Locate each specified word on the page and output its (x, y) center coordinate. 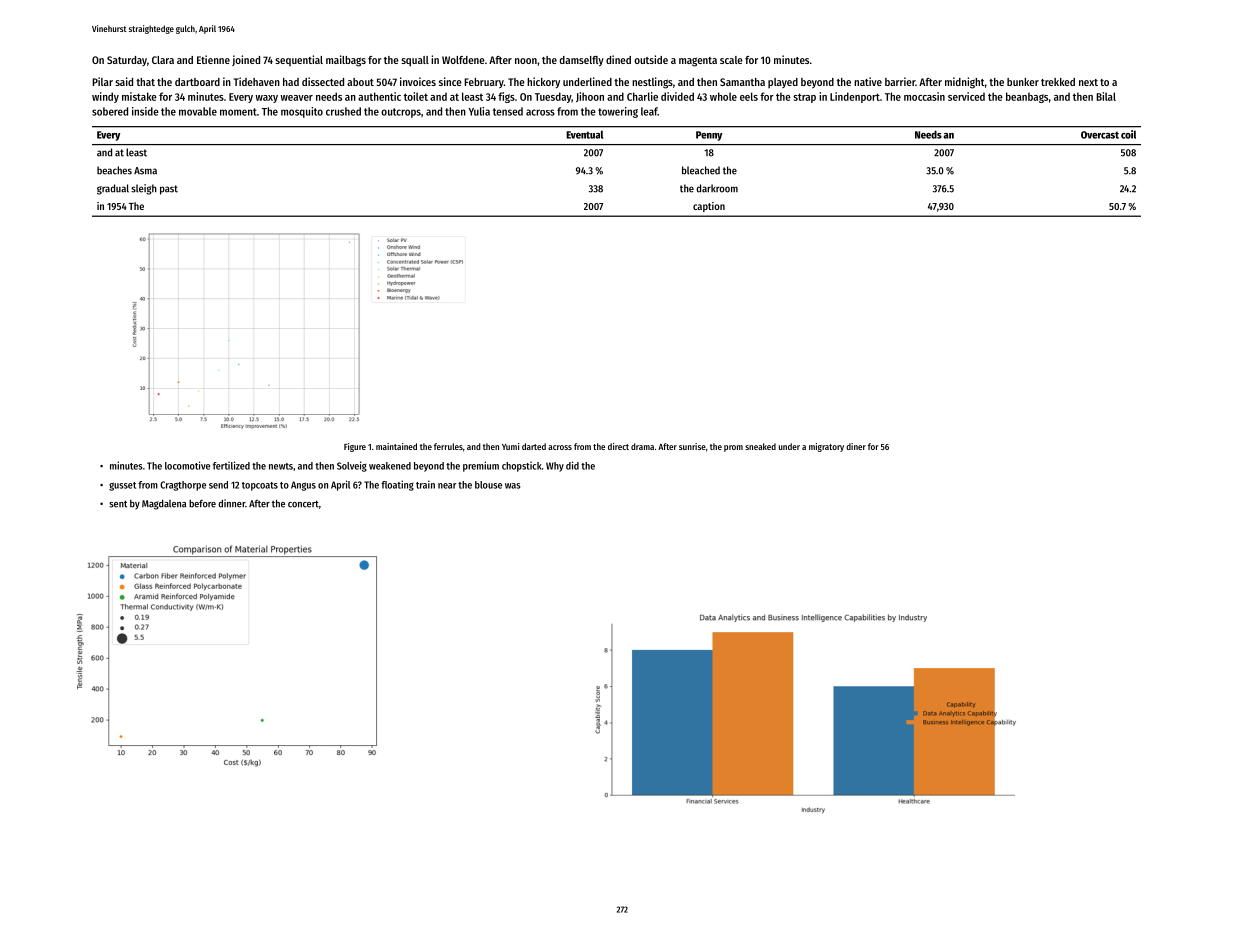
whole (723, 96)
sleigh (144, 189)
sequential (299, 60)
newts (281, 466)
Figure (355, 447)
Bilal (1106, 96)
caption (709, 207)
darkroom (717, 188)
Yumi (510, 446)
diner (856, 446)
